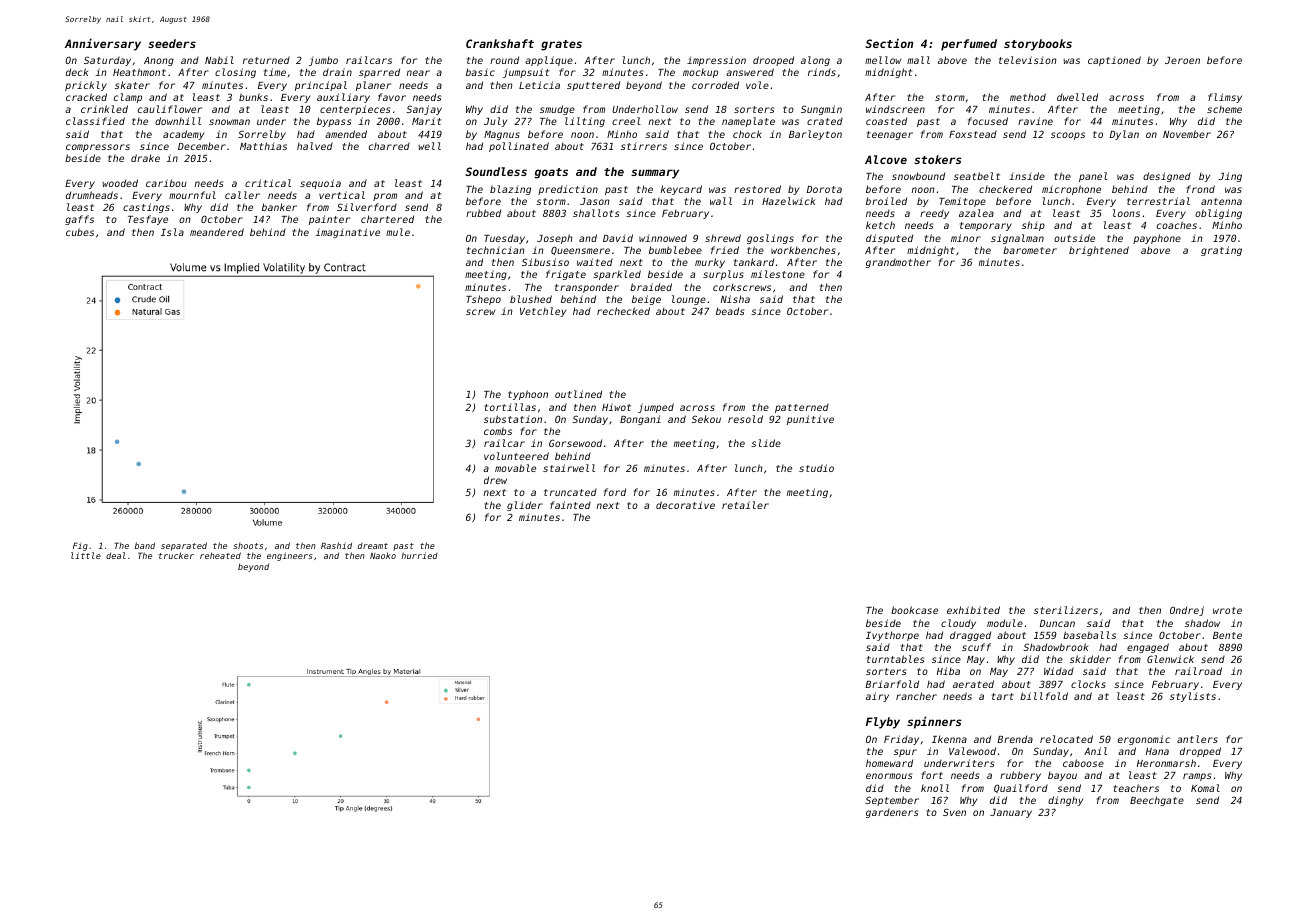 The image size is (1308, 924). What do you see at coordinates (892, 813) in the screenshot?
I see `gardeners` at bounding box center [892, 813].
